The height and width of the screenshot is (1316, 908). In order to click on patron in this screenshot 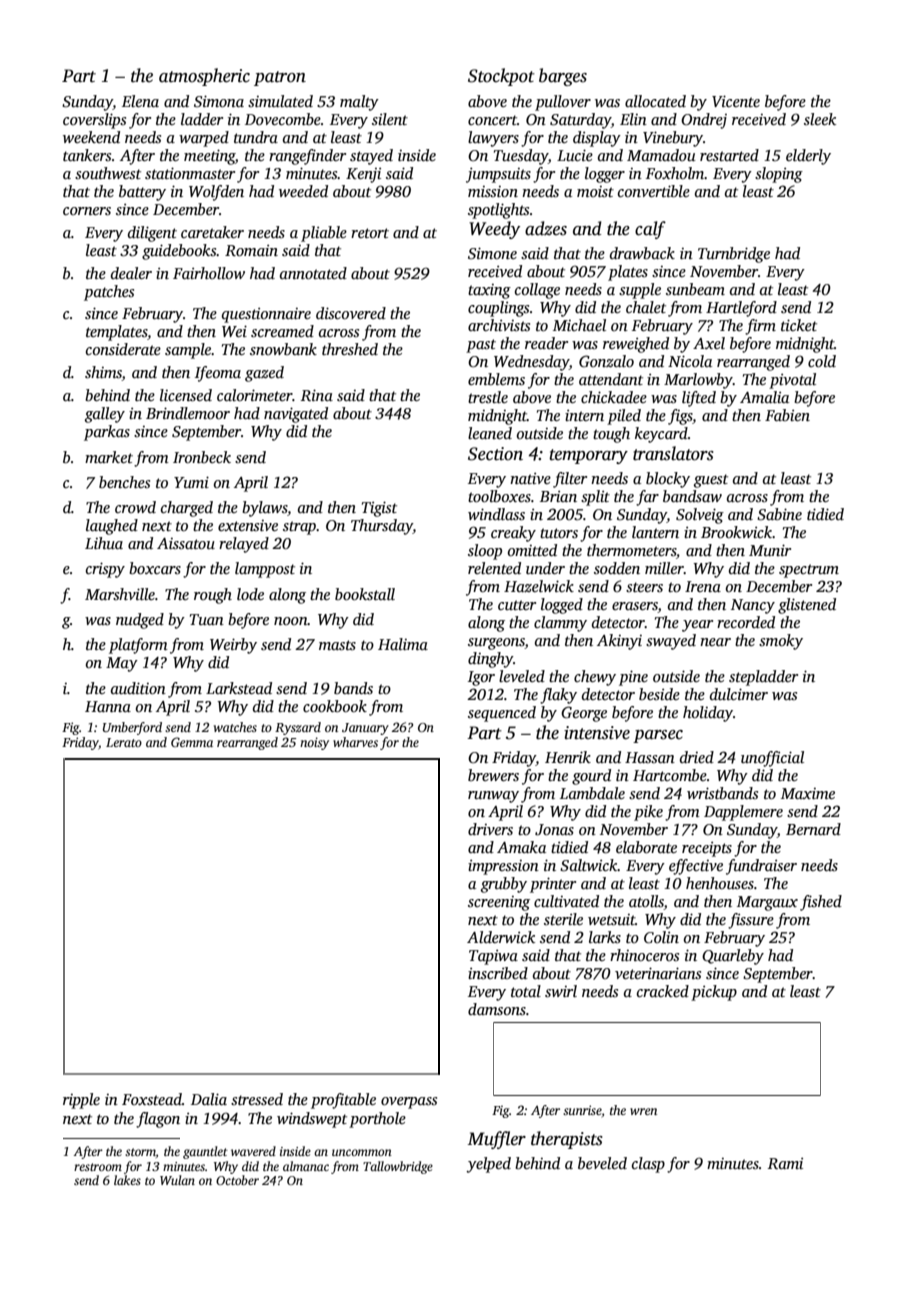, I will do `click(280, 78)`.
